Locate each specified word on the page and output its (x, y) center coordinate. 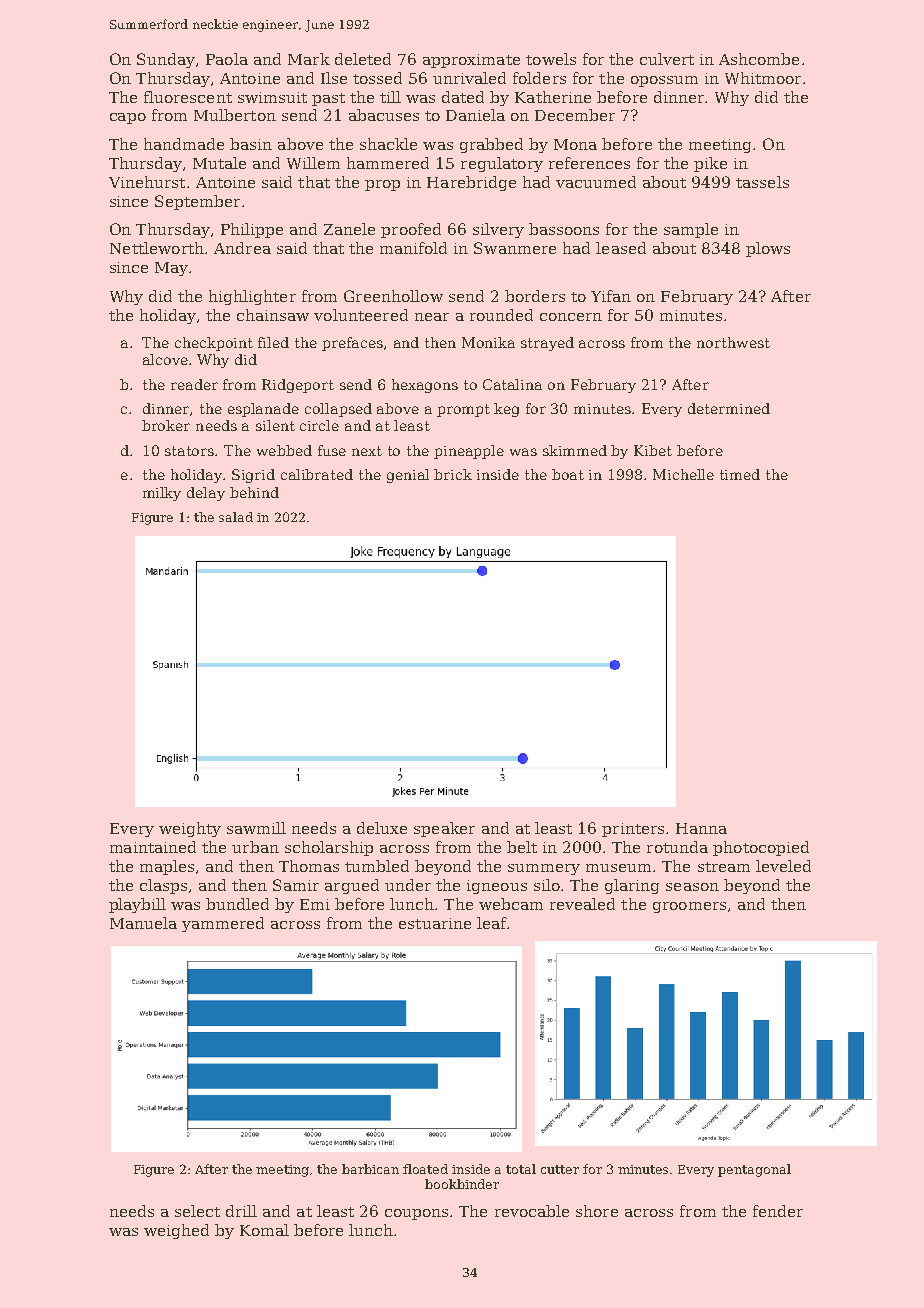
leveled (783, 866)
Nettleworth (157, 248)
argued (352, 886)
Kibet (653, 450)
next (367, 451)
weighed (176, 1231)
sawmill (256, 828)
